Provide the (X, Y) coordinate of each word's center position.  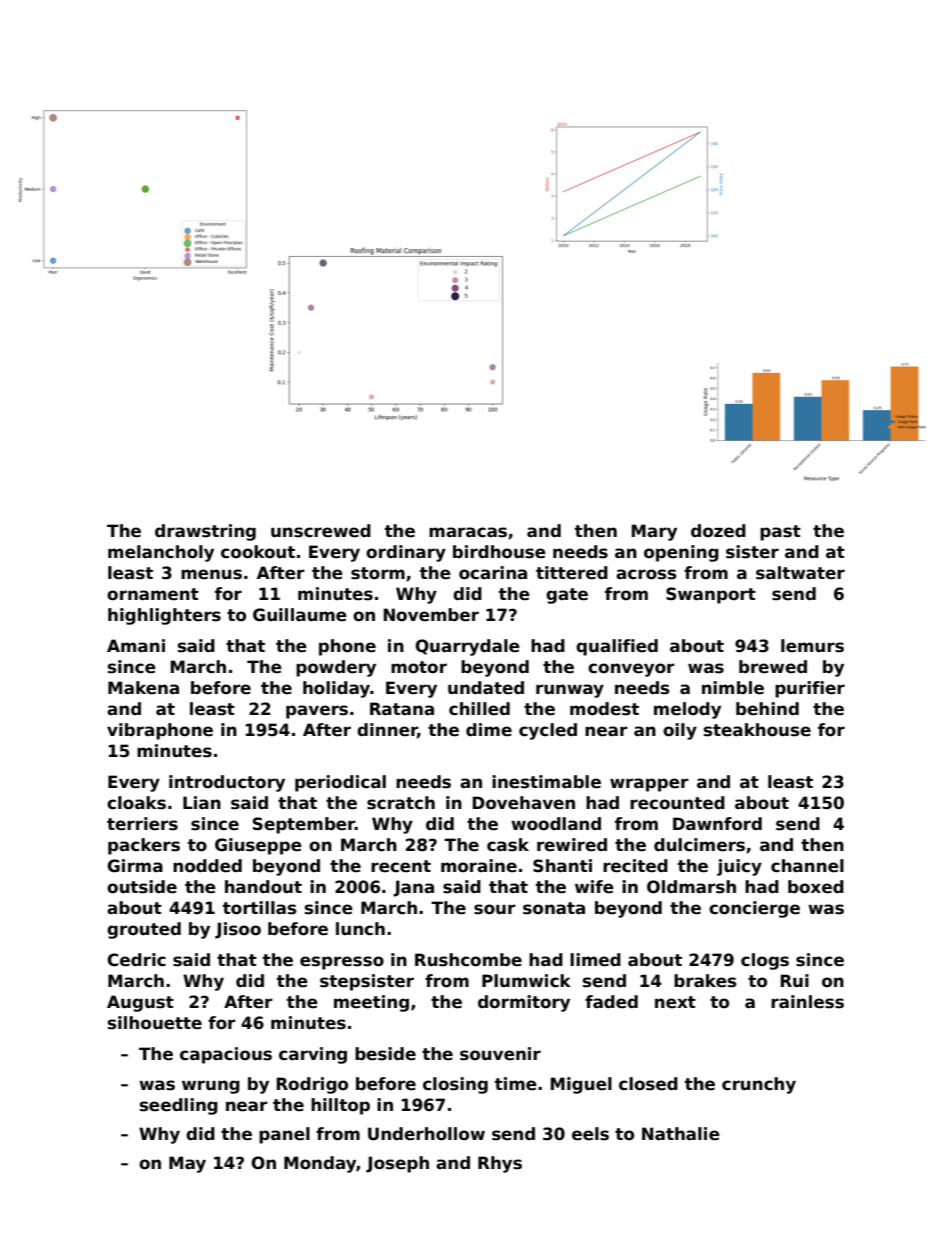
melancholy (161, 553)
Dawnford (717, 824)
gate (567, 596)
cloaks (136, 803)
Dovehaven (524, 803)
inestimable (546, 782)
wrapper (649, 785)
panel (284, 1135)
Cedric (136, 960)
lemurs (812, 646)
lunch (360, 929)
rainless (807, 1002)
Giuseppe (258, 846)
